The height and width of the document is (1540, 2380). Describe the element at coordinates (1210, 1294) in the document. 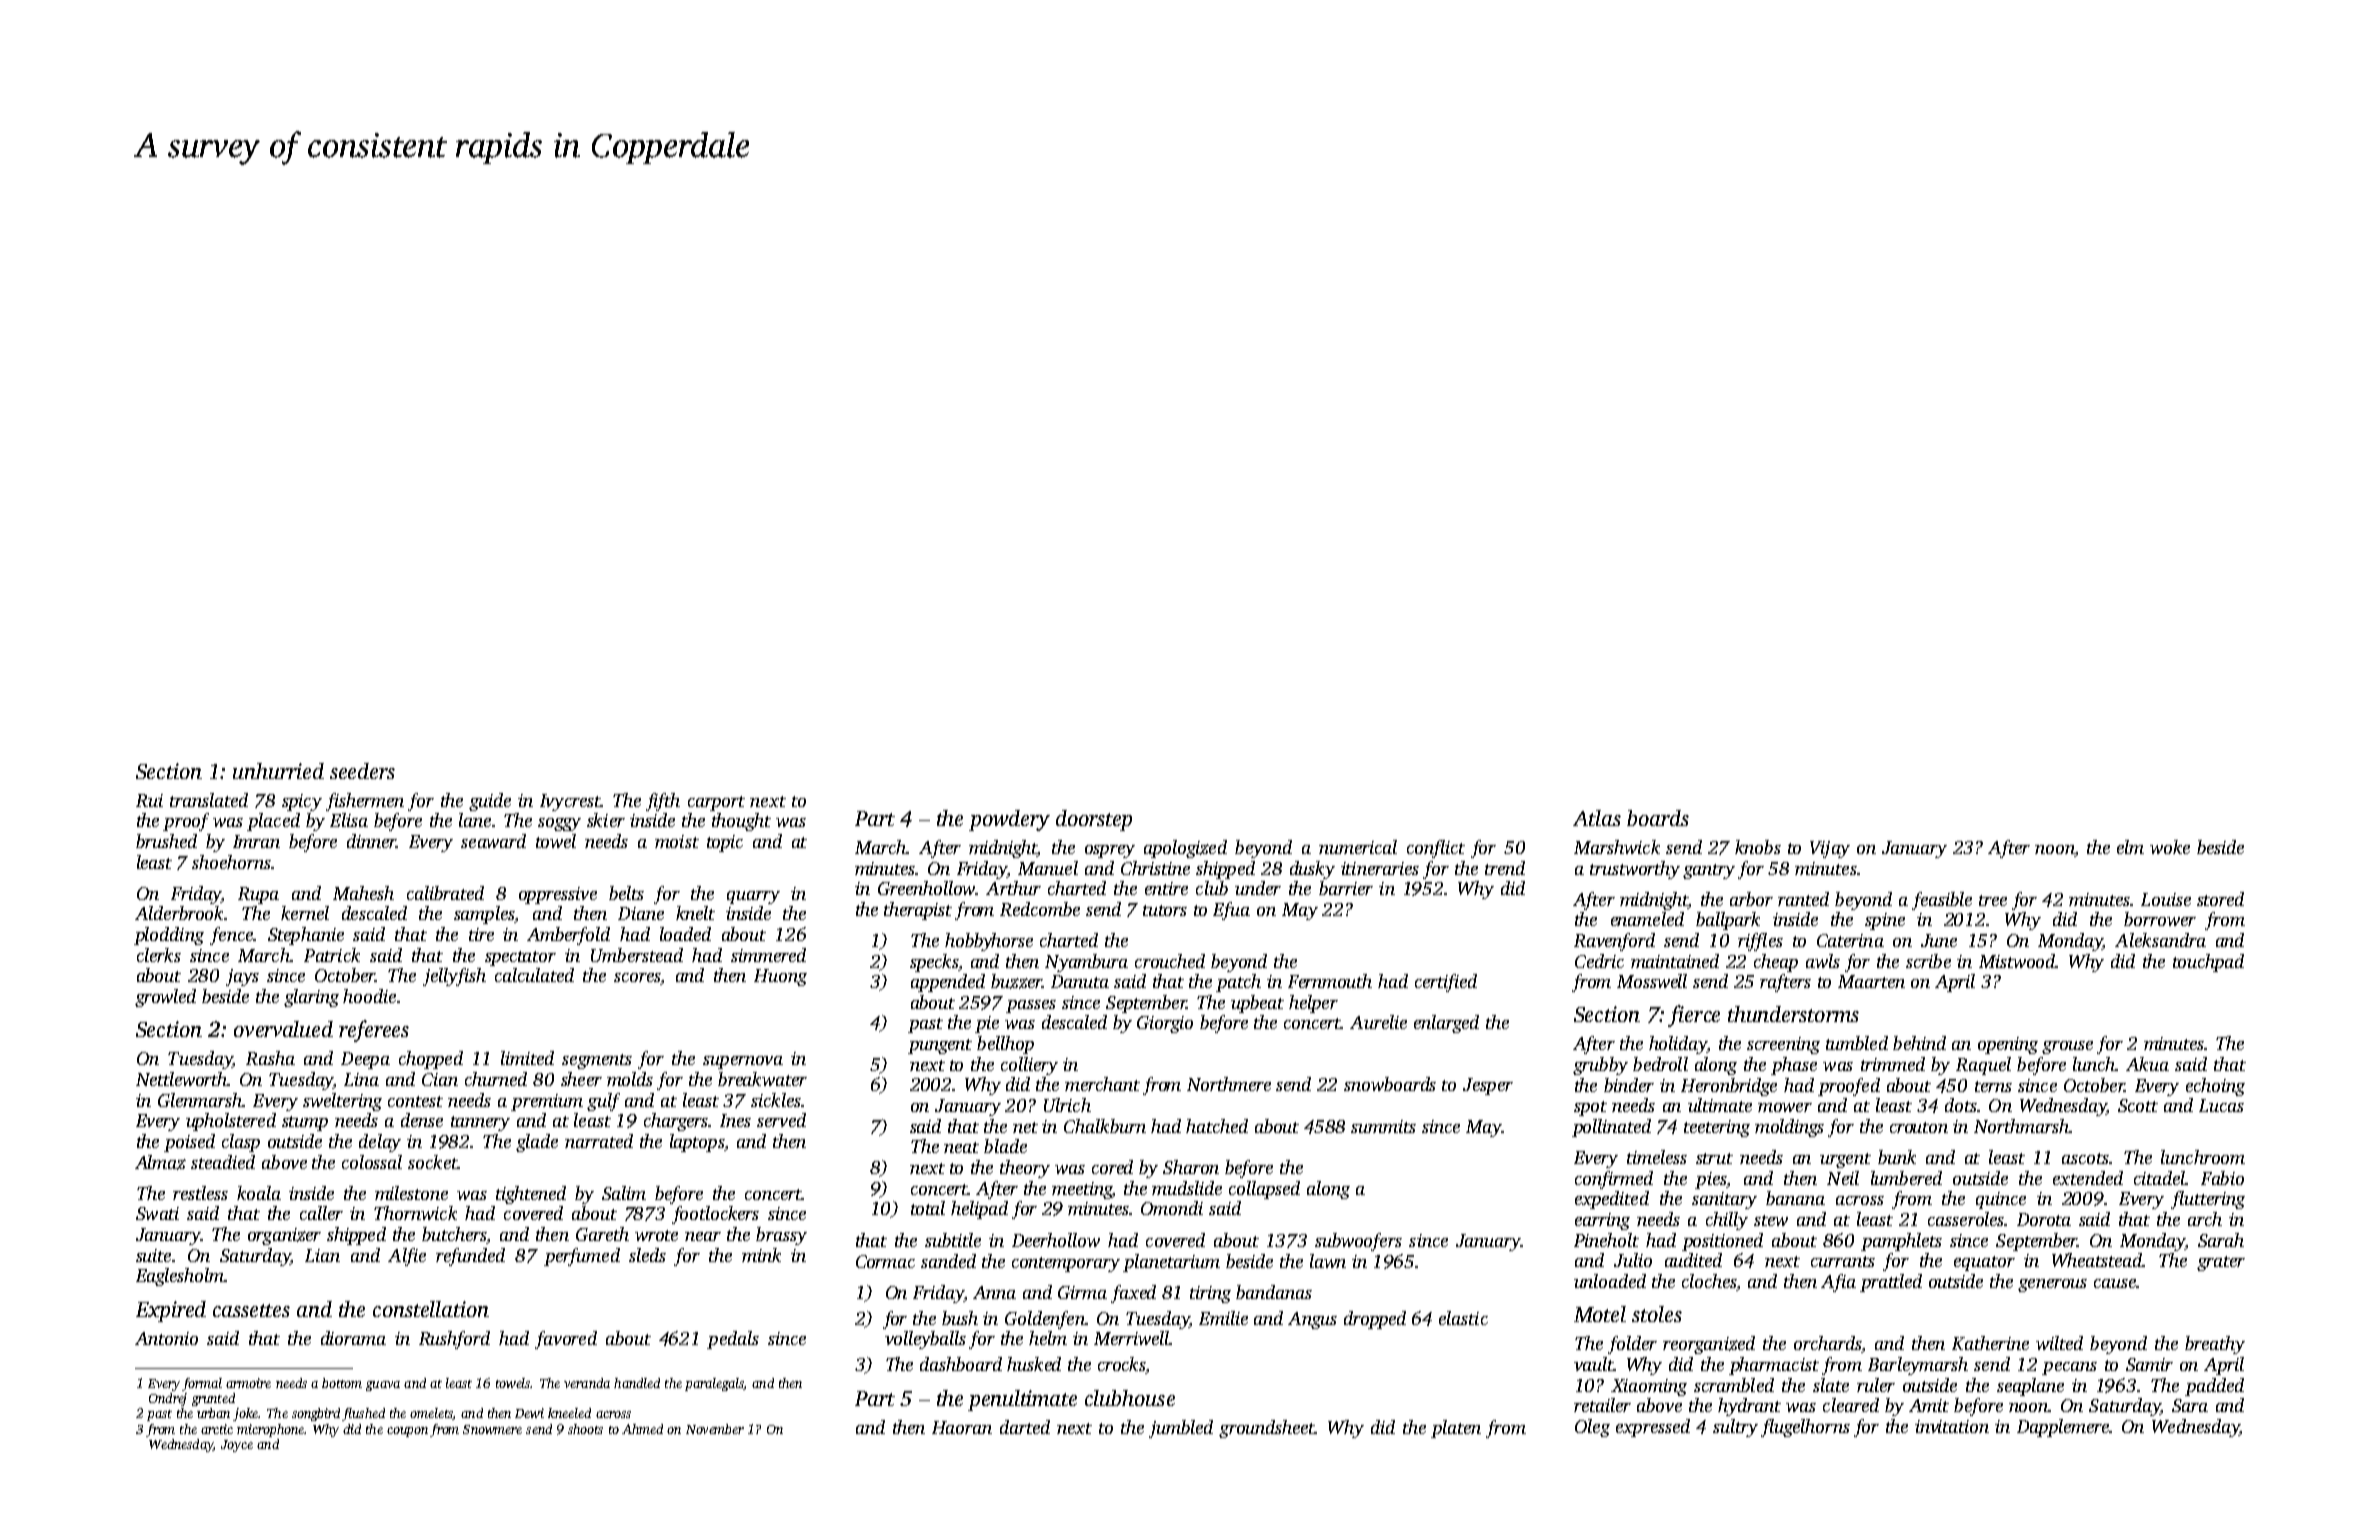

I see `tiring` at that location.
